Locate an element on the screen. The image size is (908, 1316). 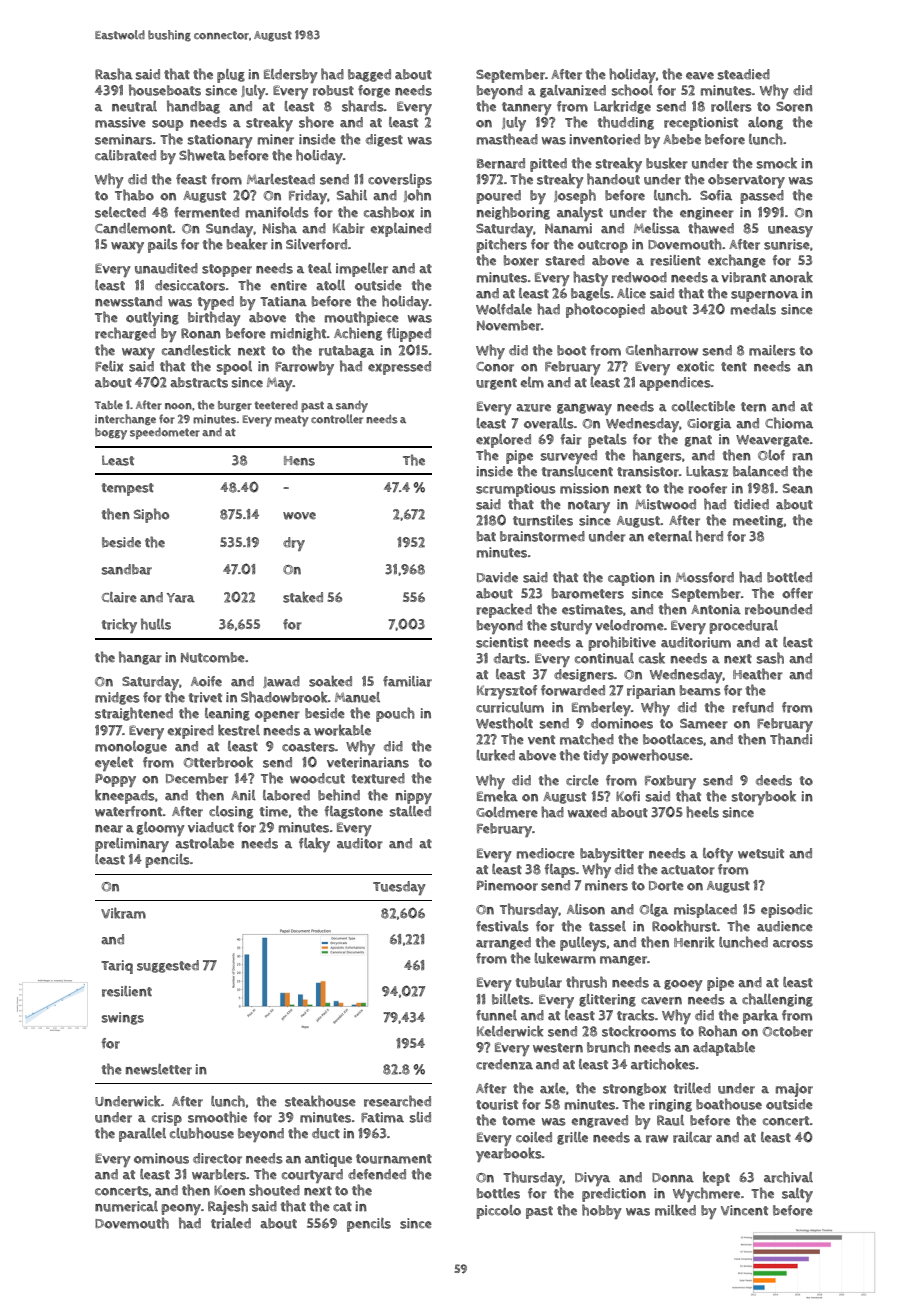
near is located at coordinates (109, 829).
